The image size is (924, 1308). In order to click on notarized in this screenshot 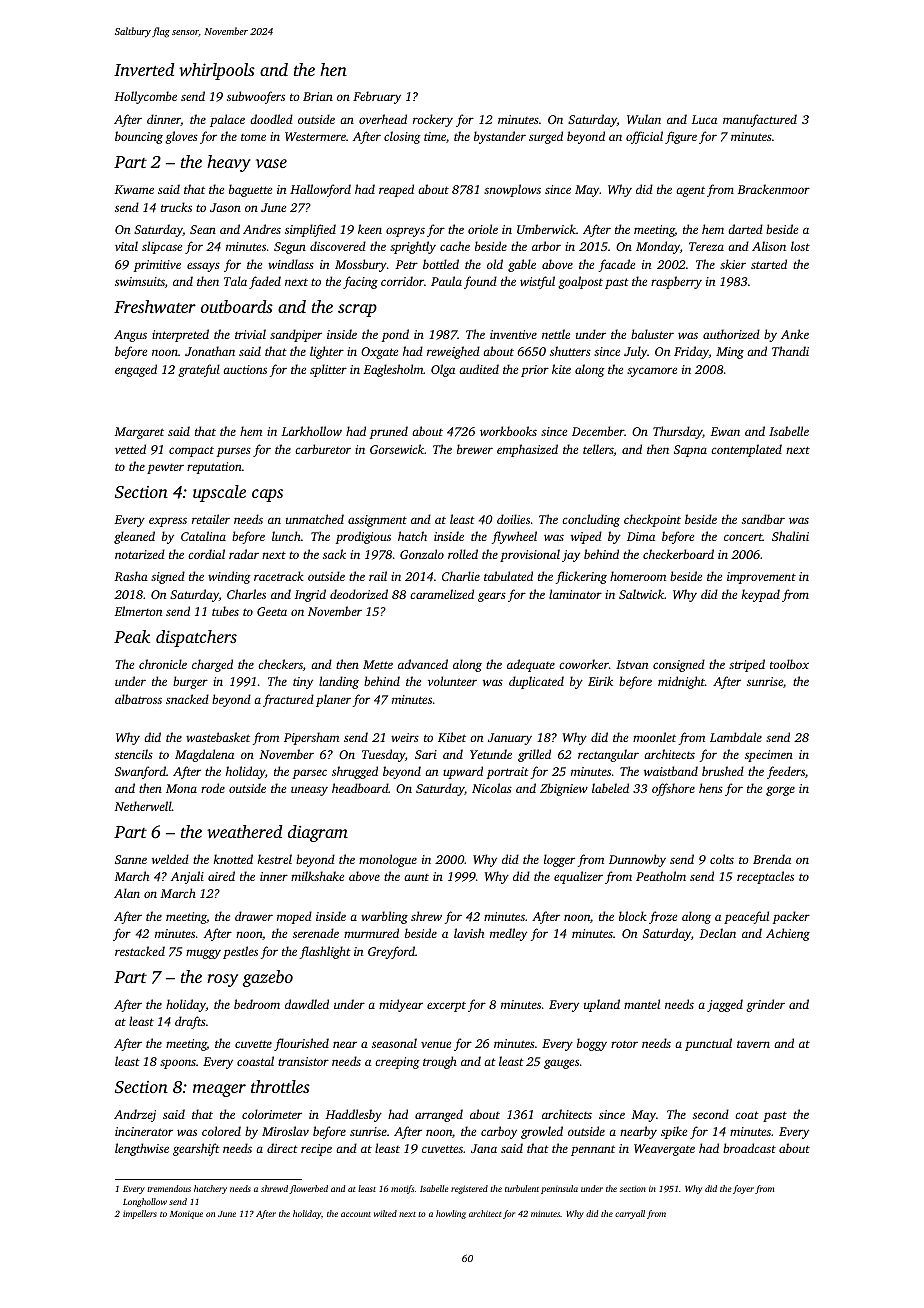, I will do `click(140, 554)`.
